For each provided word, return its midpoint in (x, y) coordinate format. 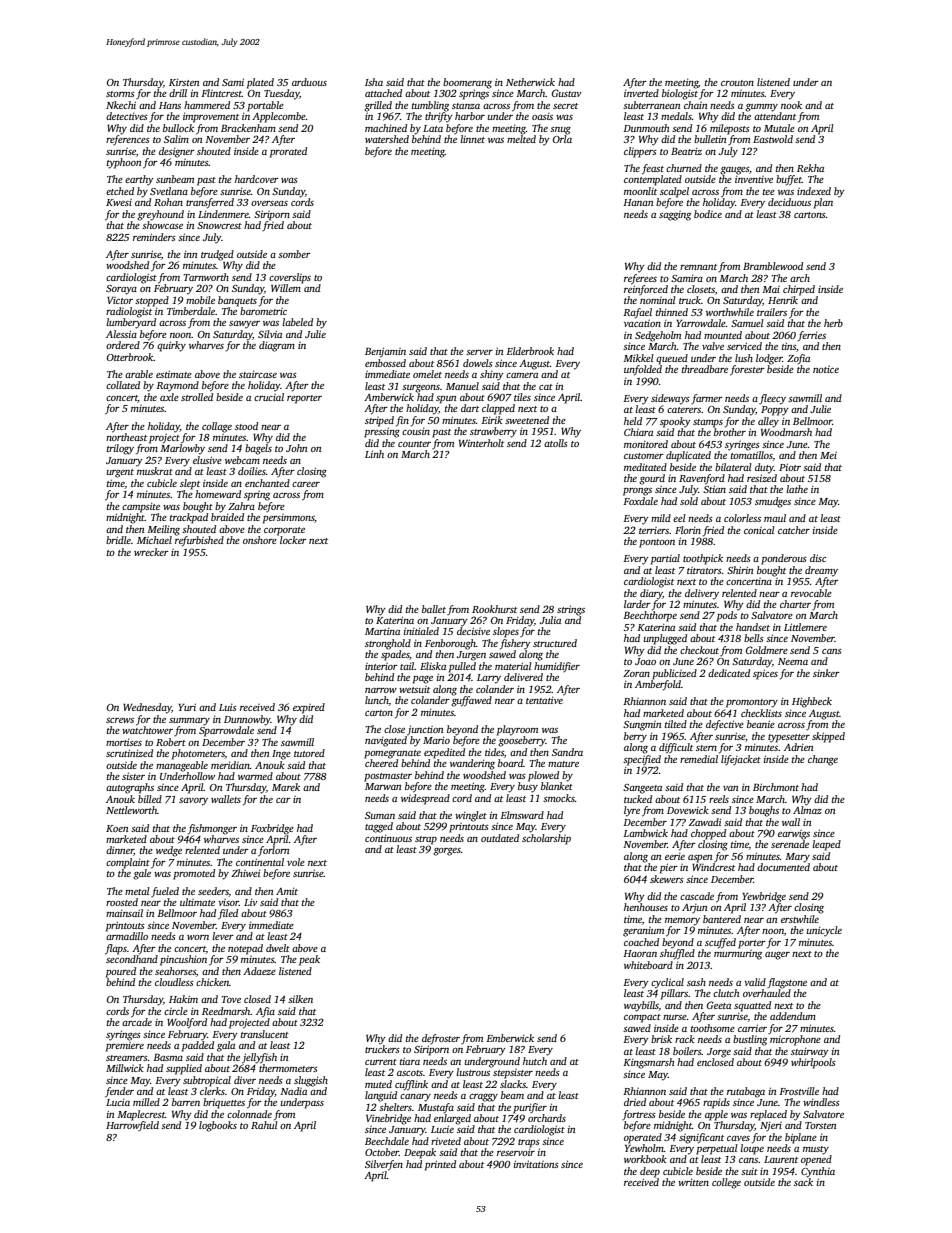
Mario (436, 740)
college (726, 1183)
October (382, 1152)
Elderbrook (530, 351)
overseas (269, 203)
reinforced (646, 290)
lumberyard (131, 323)
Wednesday (147, 708)
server (479, 352)
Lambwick (645, 833)
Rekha (810, 168)
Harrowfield (132, 1126)
